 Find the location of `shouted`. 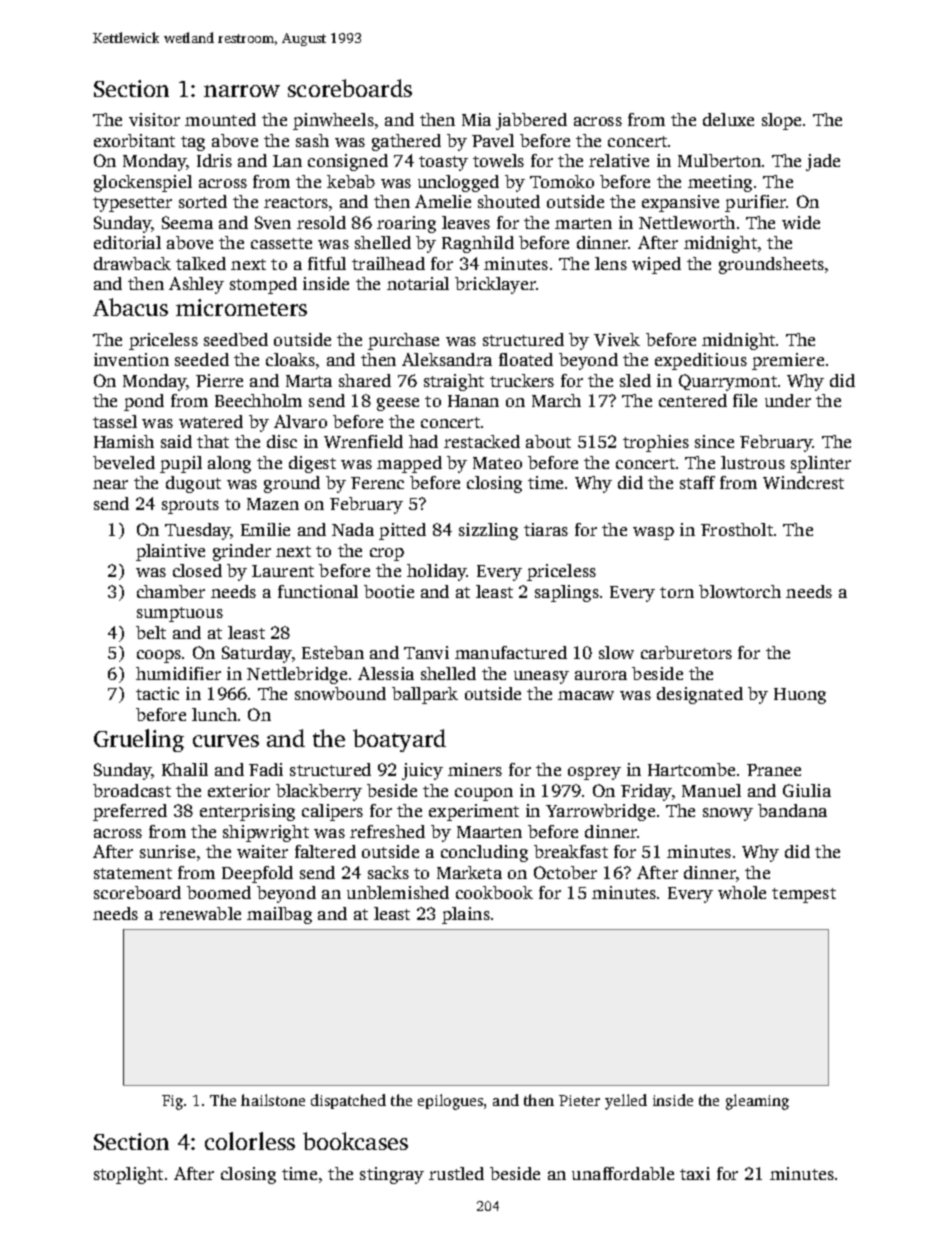

shouted is located at coordinates (509, 201).
